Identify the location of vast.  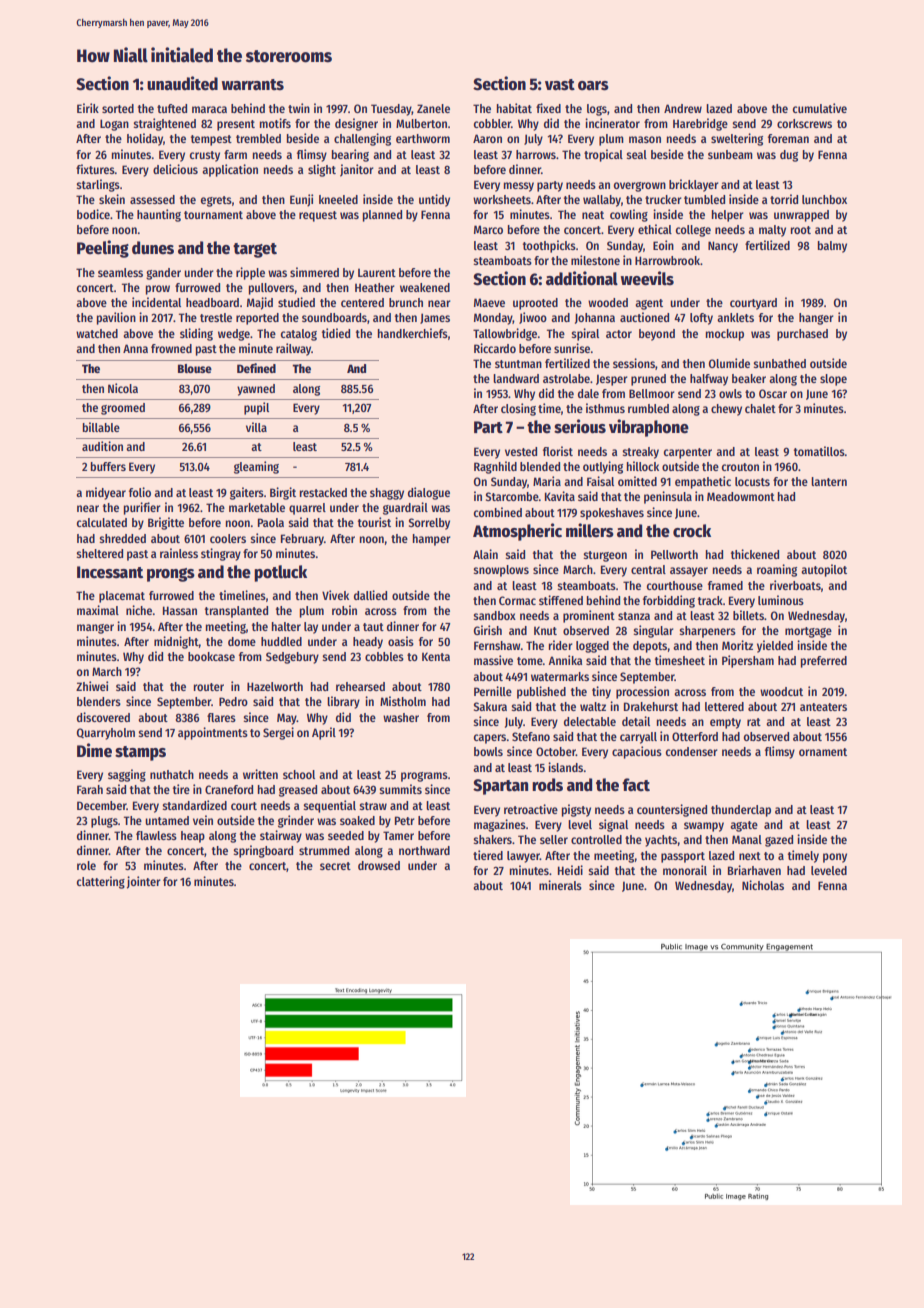
(560, 85).
